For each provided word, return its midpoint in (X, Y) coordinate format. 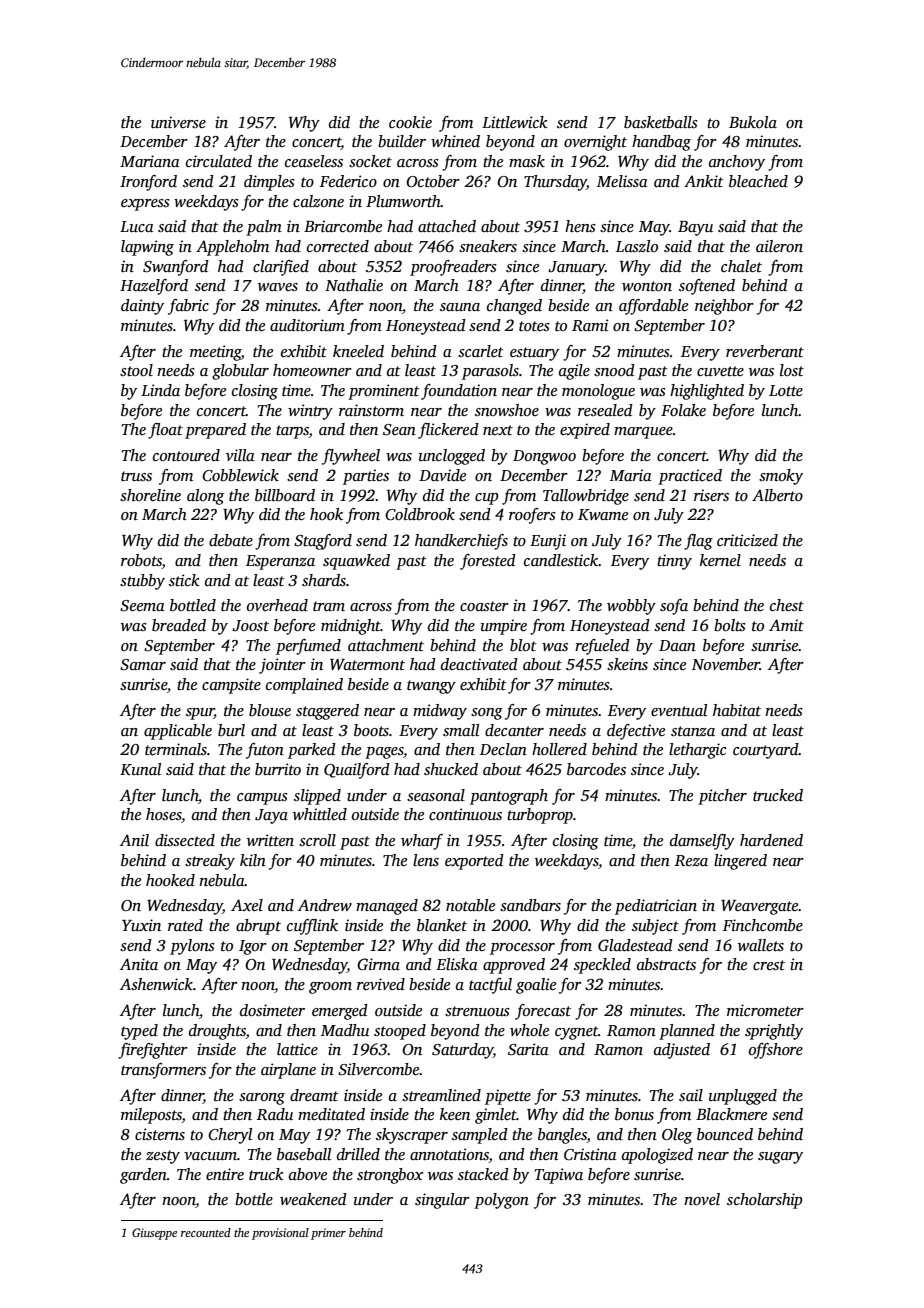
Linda (160, 390)
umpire (504, 627)
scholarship (765, 1201)
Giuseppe (154, 1234)
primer (328, 1234)
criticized (747, 540)
